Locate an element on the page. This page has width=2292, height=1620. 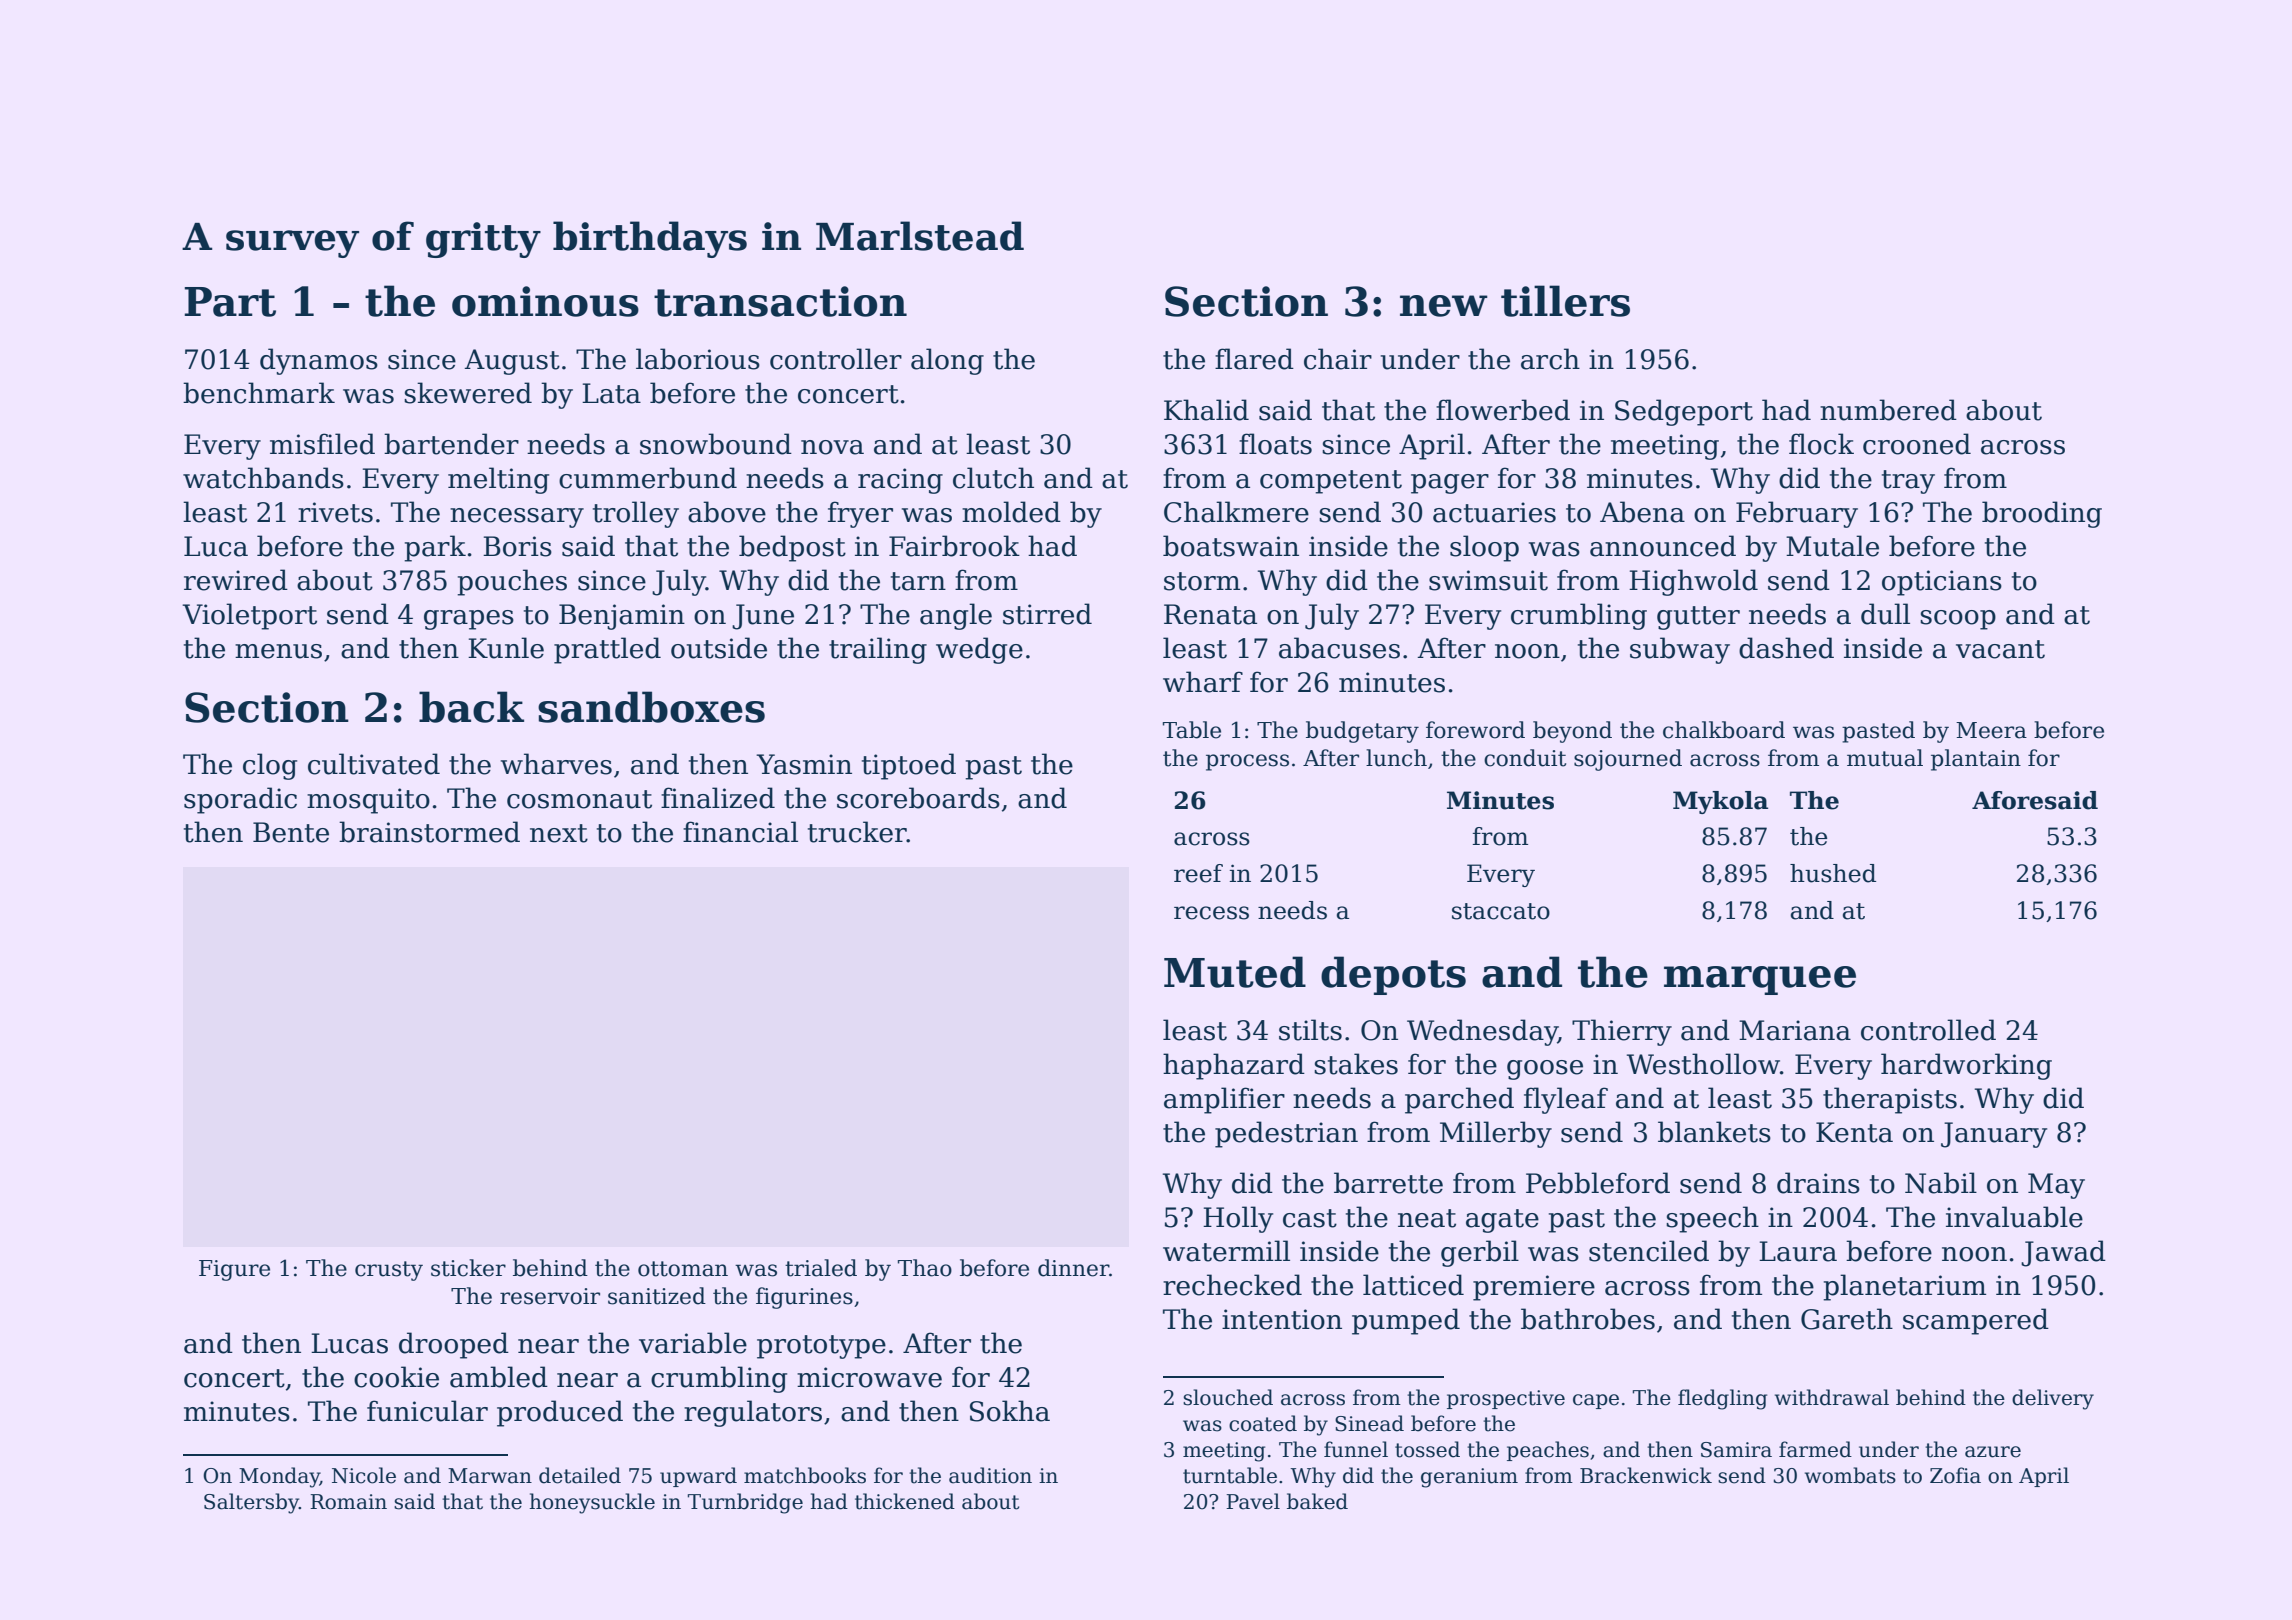
Chalkmere is located at coordinates (1236, 512).
